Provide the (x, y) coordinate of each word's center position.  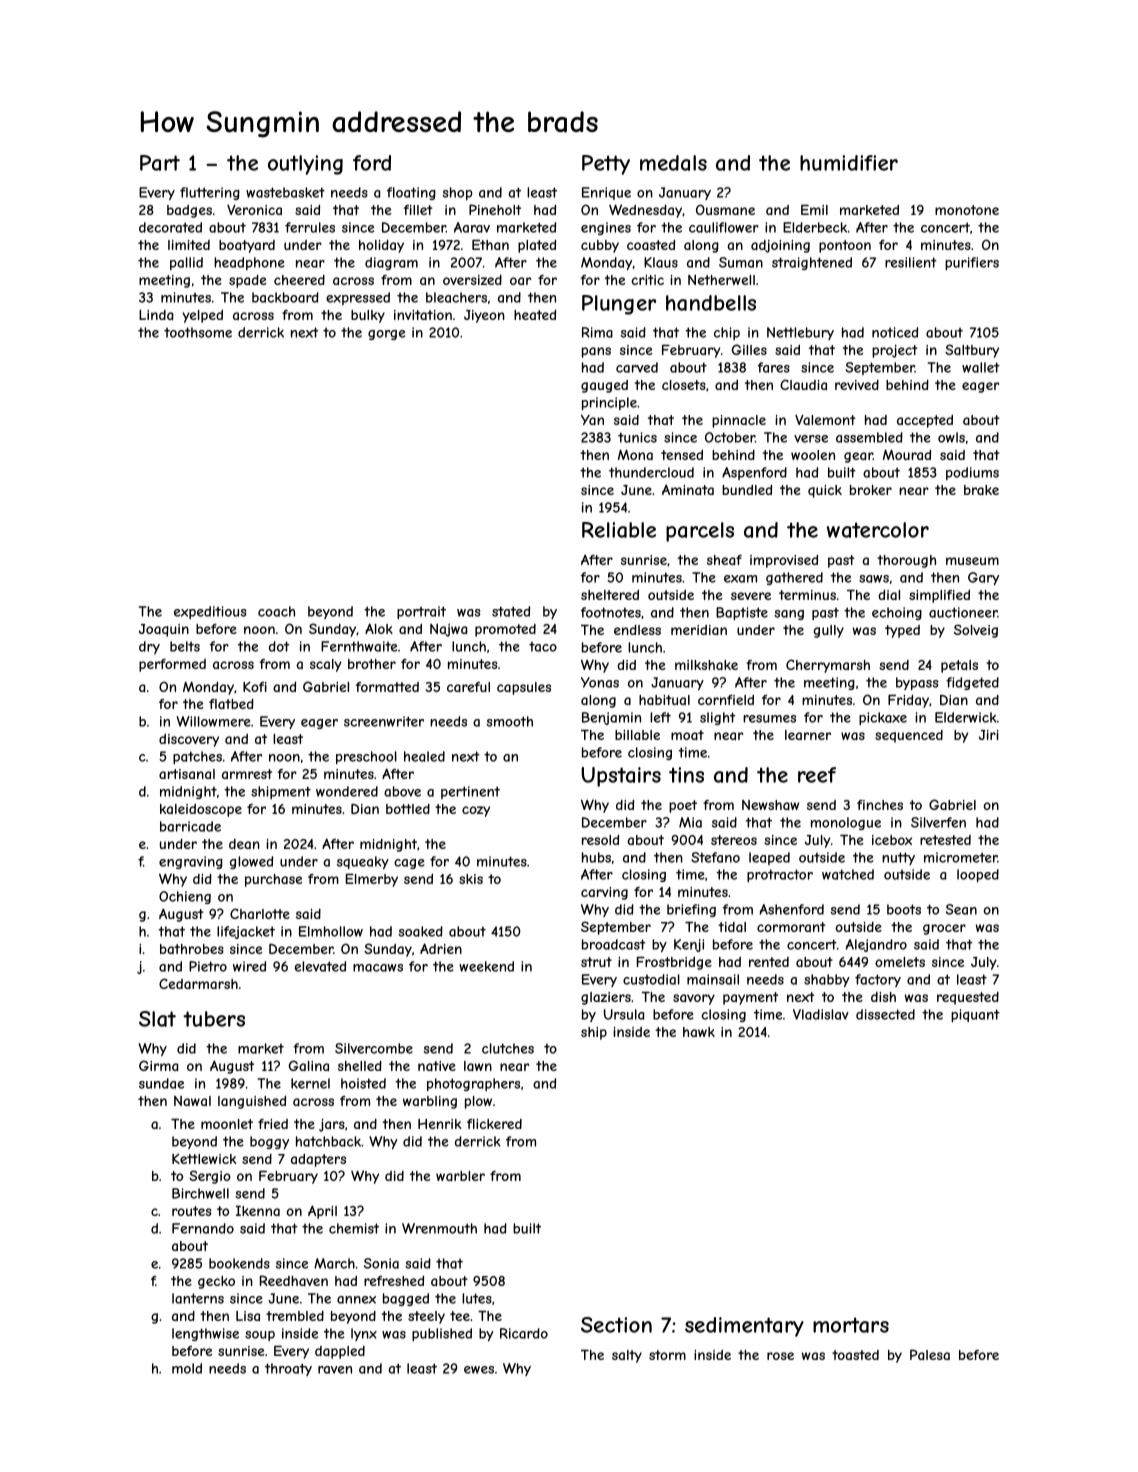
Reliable (619, 530)
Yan (592, 419)
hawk (699, 1032)
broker (871, 490)
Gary (983, 578)
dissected (885, 1014)
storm (667, 1355)
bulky (368, 316)
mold (187, 1368)
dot (279, 646)
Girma (158, 1065)
